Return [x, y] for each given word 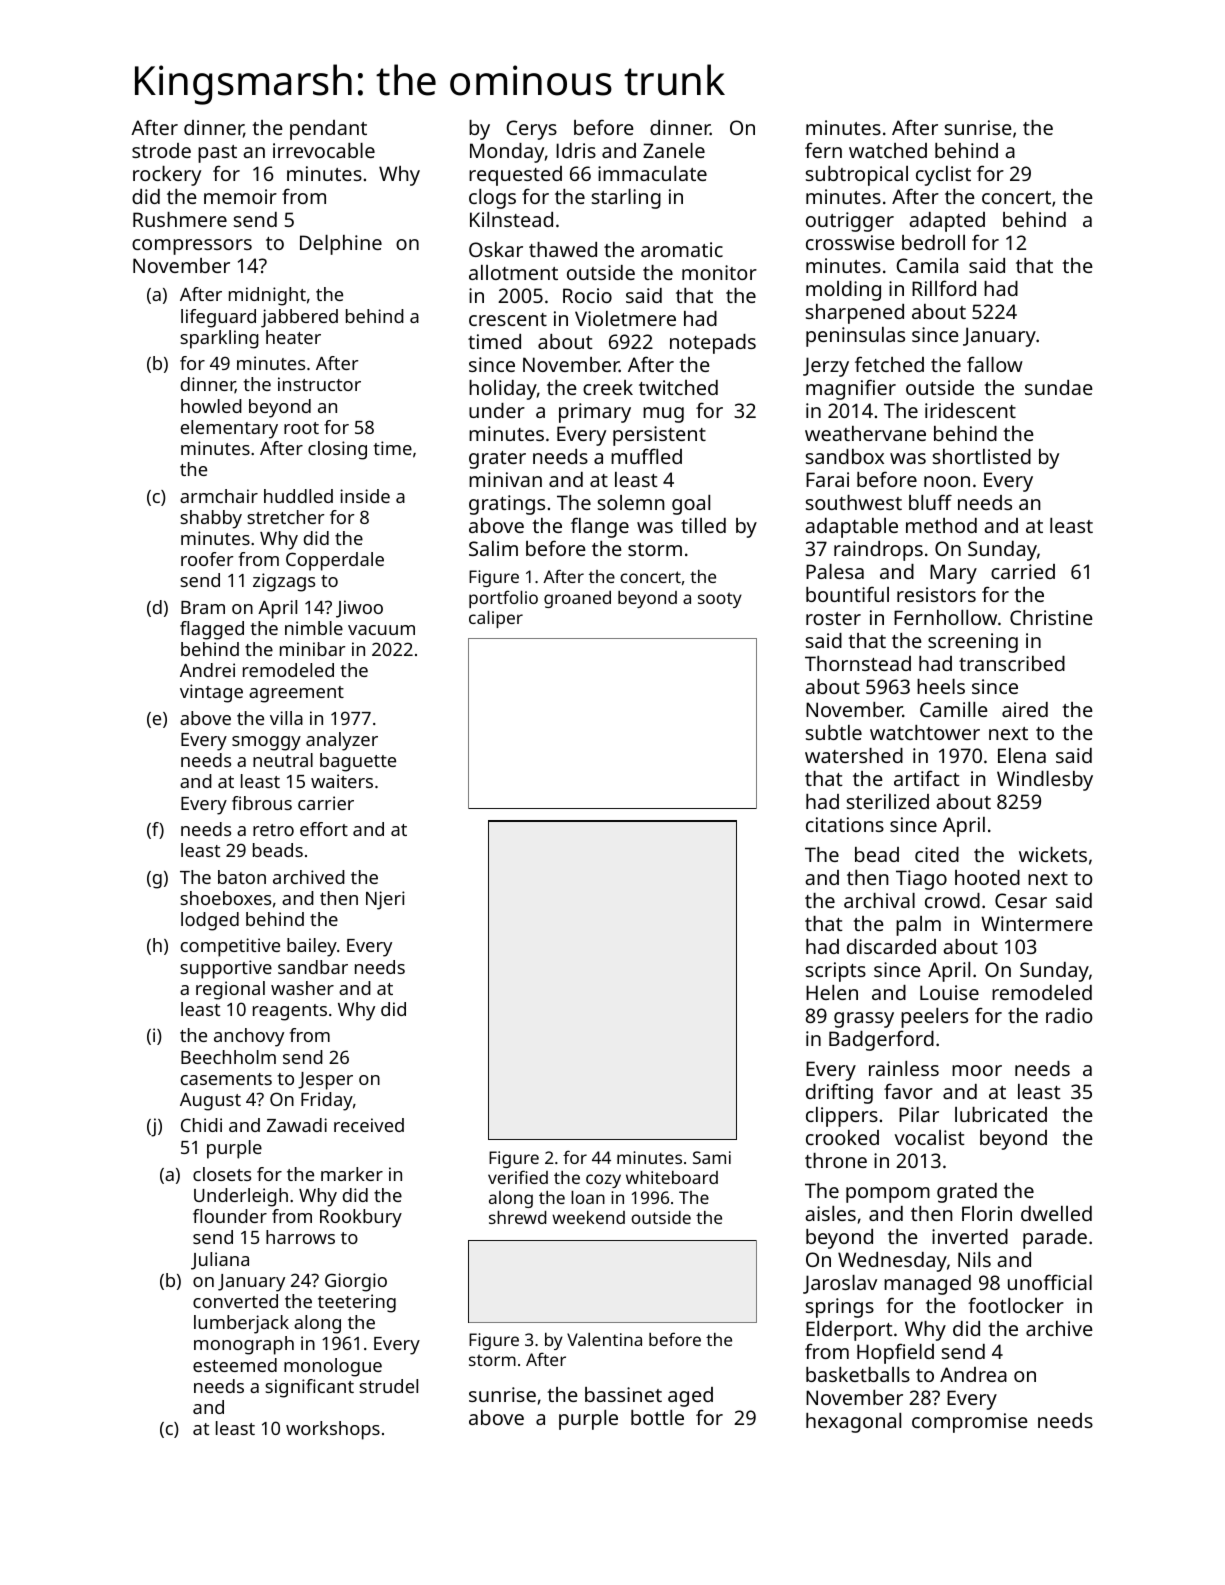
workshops [333, 1430]
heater [293, 337]
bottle [657, 1417]
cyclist [943, 176]
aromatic [682, 249]
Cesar [1021, 900]
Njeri [385, 900]
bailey [312, 947]
